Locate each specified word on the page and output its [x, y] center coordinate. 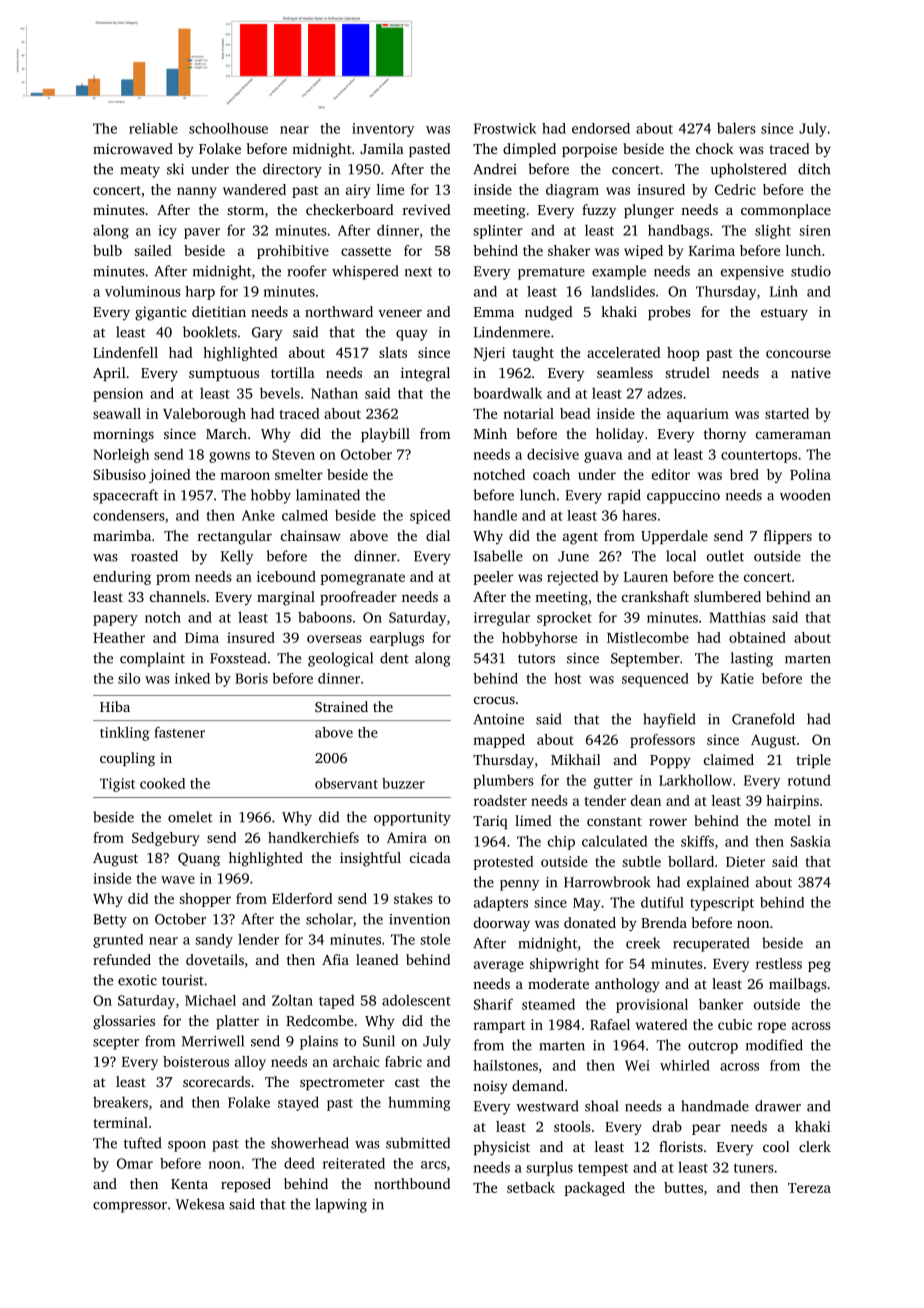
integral [425, 374]
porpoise [589, 150]
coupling [127, 759]
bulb [107, 250]
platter [237, 1022]
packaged [594, 1189]
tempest [603, 1170]
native [811, 372]
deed [299, 1163]
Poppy [670, 762]
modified [774, 1045]
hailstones [505, 1065]
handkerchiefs [313, 837]
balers [736, 128]
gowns [229, 457]
